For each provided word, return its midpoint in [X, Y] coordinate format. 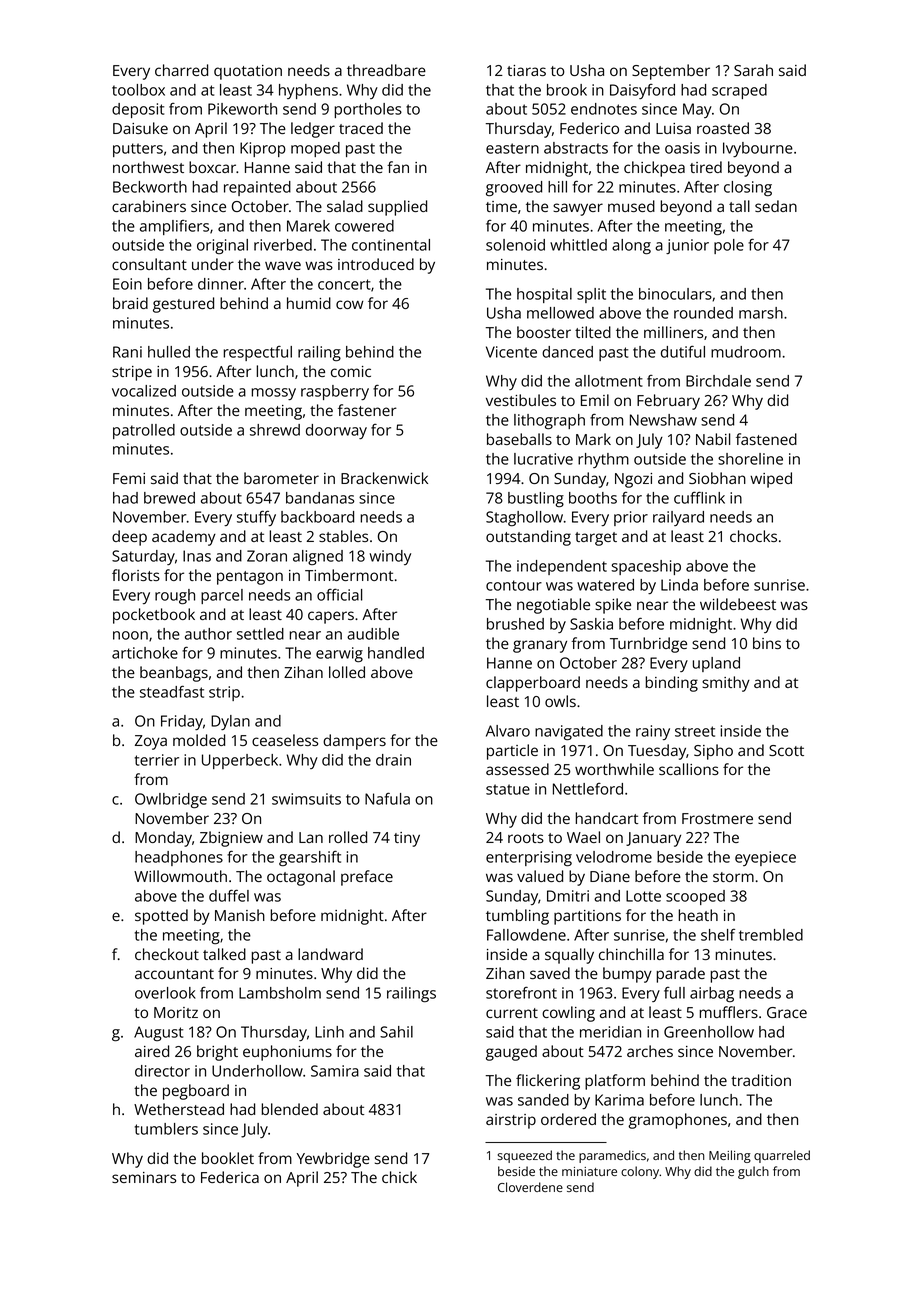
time [501, 206]
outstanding [528, 538]
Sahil [396, 1032]
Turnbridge [648, 645]
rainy [653, 732]
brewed [169, 498]
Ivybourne [758, 149]
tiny [407, 839]
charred [181, 70]
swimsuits [306, 799]
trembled [771, 935]
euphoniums [287, 1053]
